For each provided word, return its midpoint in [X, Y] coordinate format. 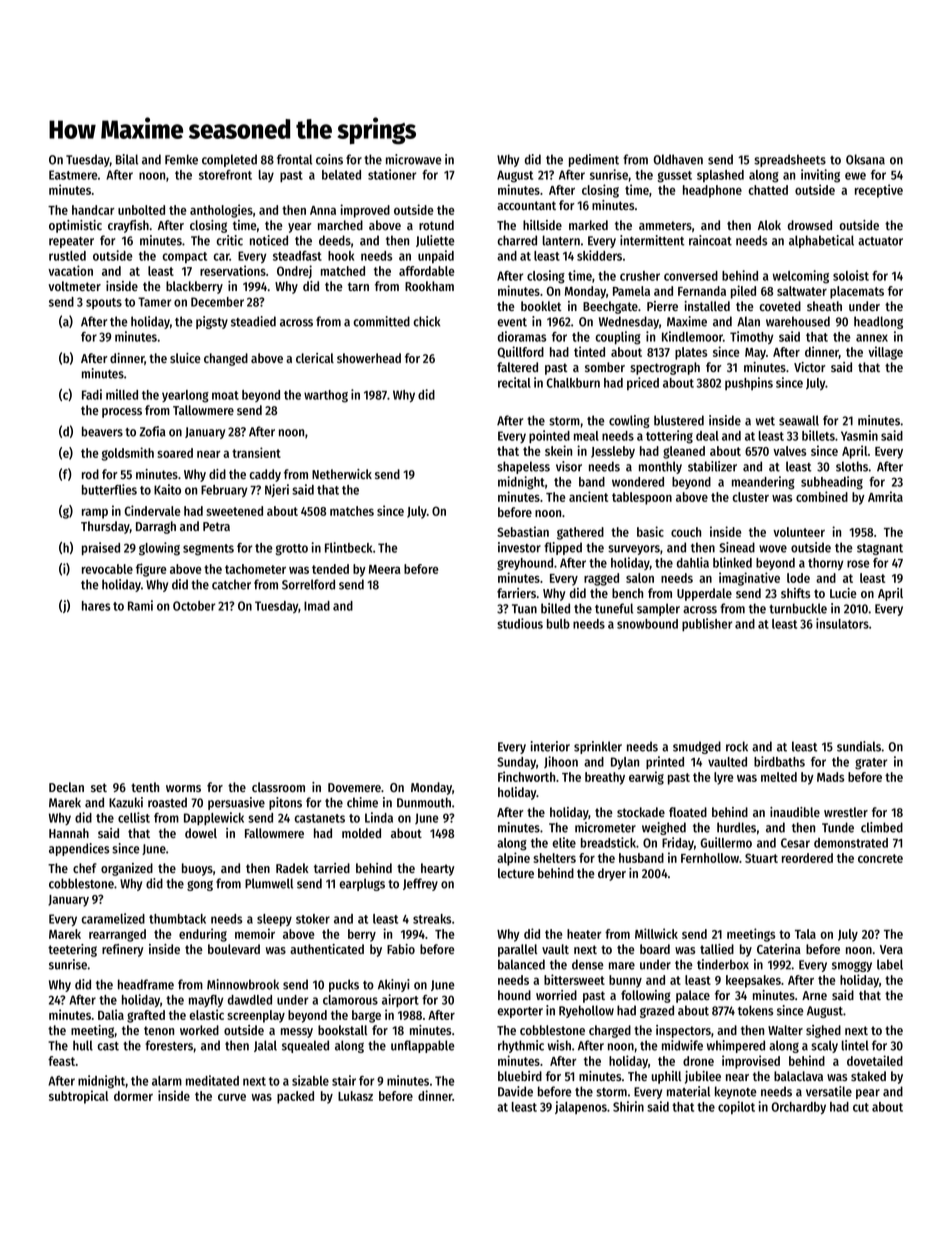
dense [588, 964]
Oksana [865, 159]
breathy [605, 778]
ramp [95, 513]
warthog [326, 396]
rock [737, 746]
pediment [594, 160]
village [885, 353]
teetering [72, 950]
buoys [197, 869]
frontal [294, 159]
